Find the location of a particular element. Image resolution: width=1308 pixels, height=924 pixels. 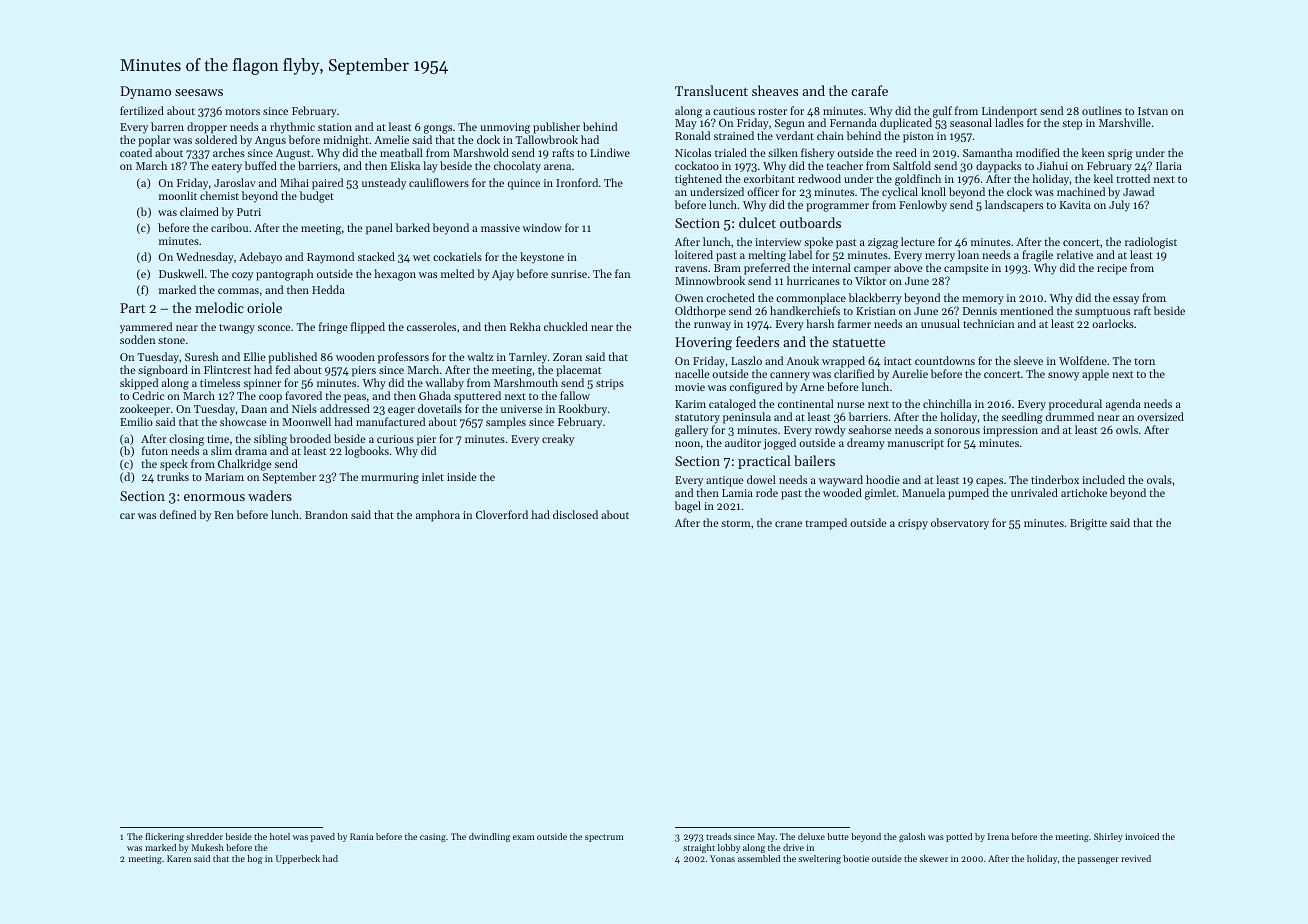

Brandon is located at coordinates (326, 514).
